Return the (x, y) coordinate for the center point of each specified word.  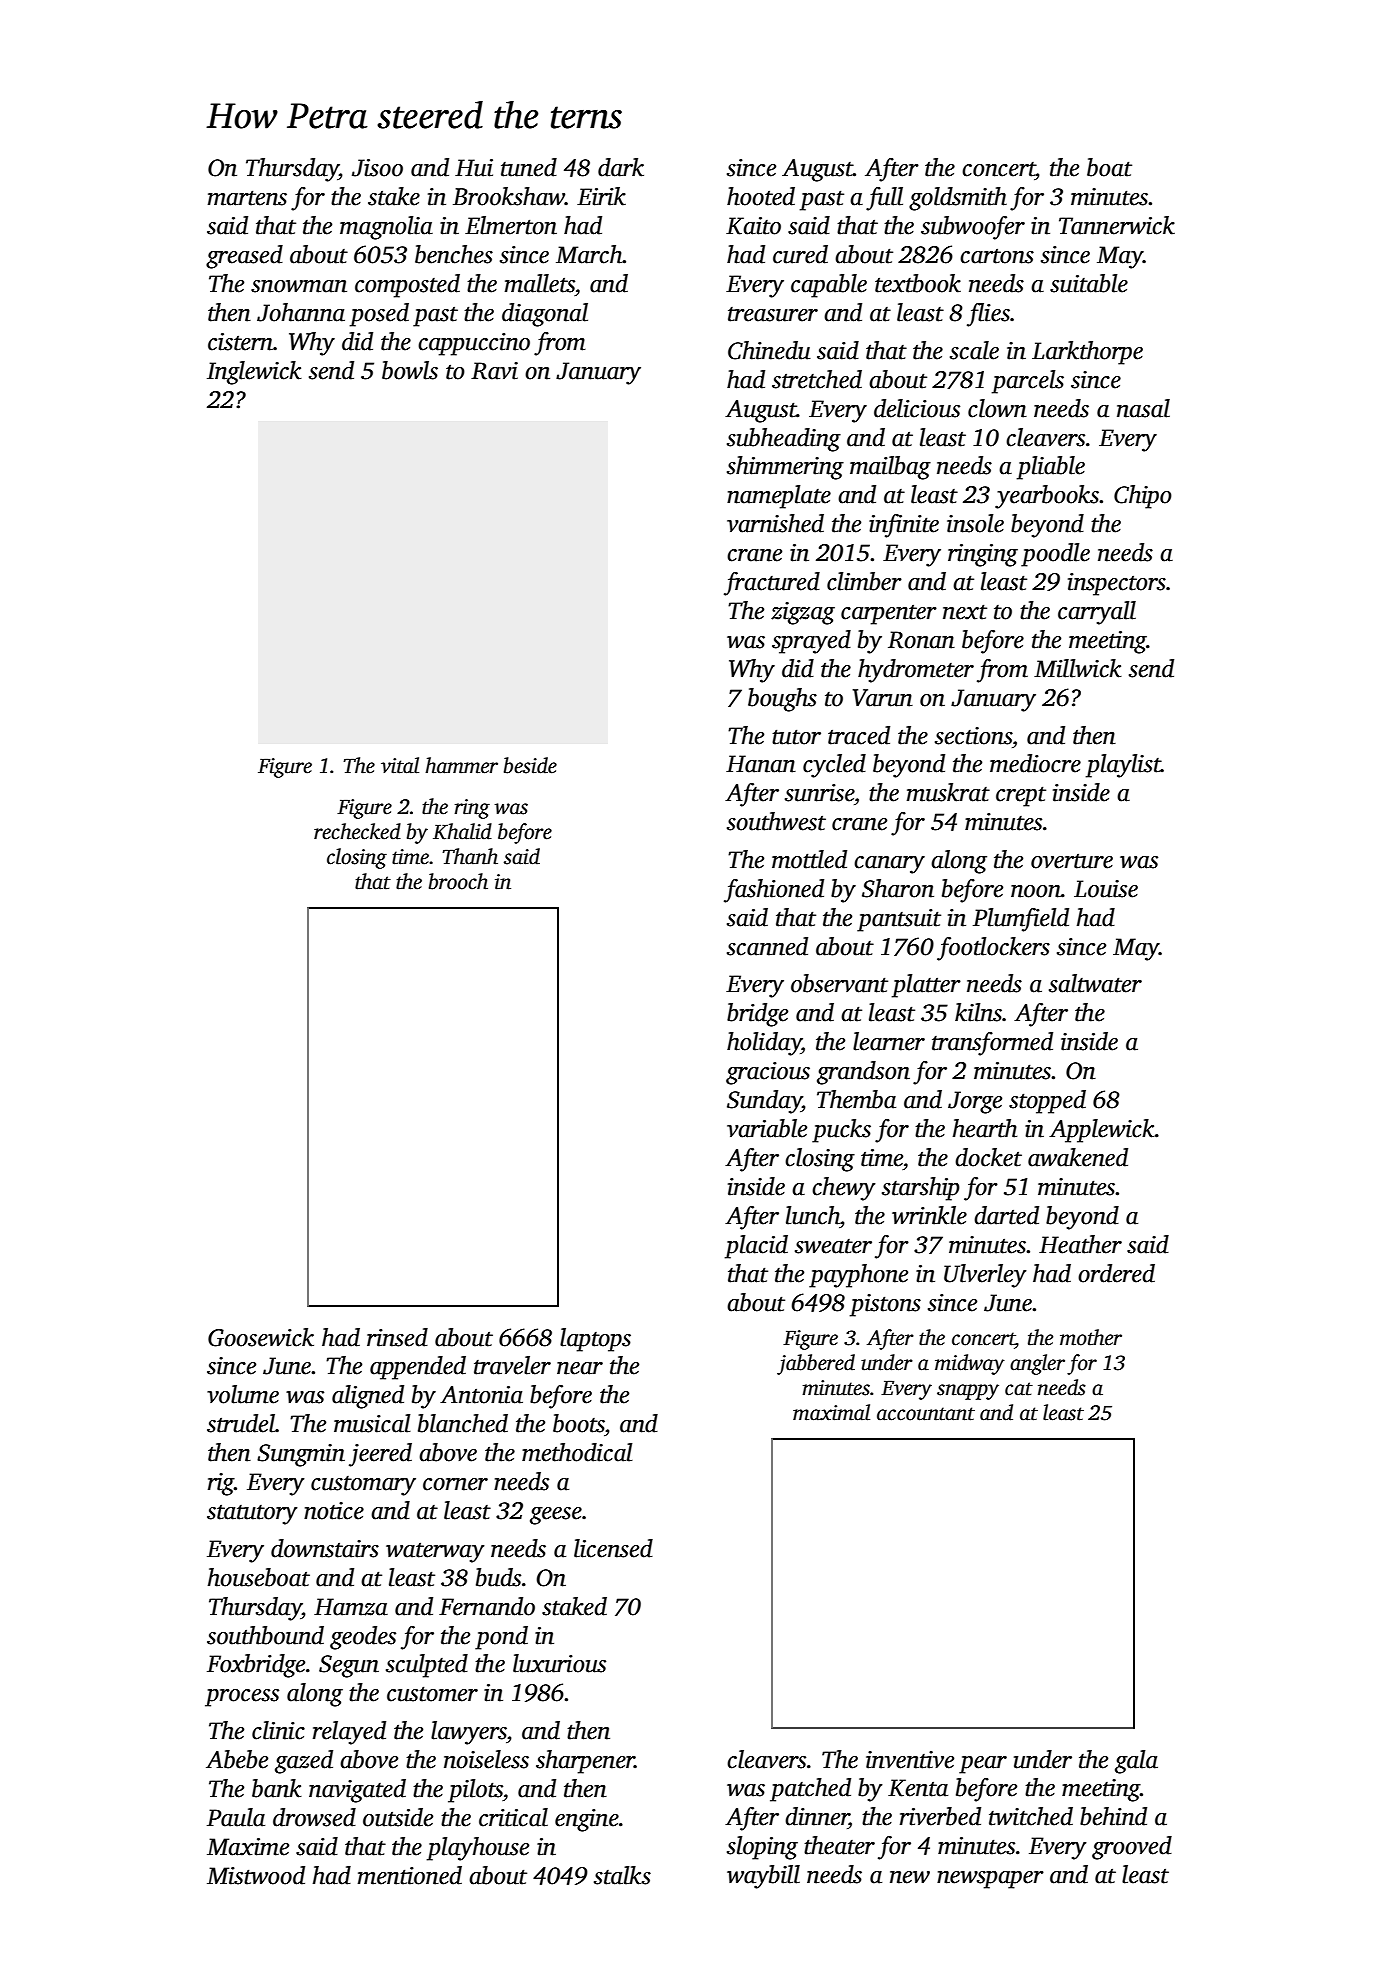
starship (921, 1189)
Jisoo (377, 168)
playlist (1123, 766)
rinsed (397, 1337)
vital (400, 765)
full (884, 199)
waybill (763, 1877)
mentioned (410, 1875)
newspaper (990, 1880)
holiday (764, 1044)
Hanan (761, 764)
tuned (529, 167)
